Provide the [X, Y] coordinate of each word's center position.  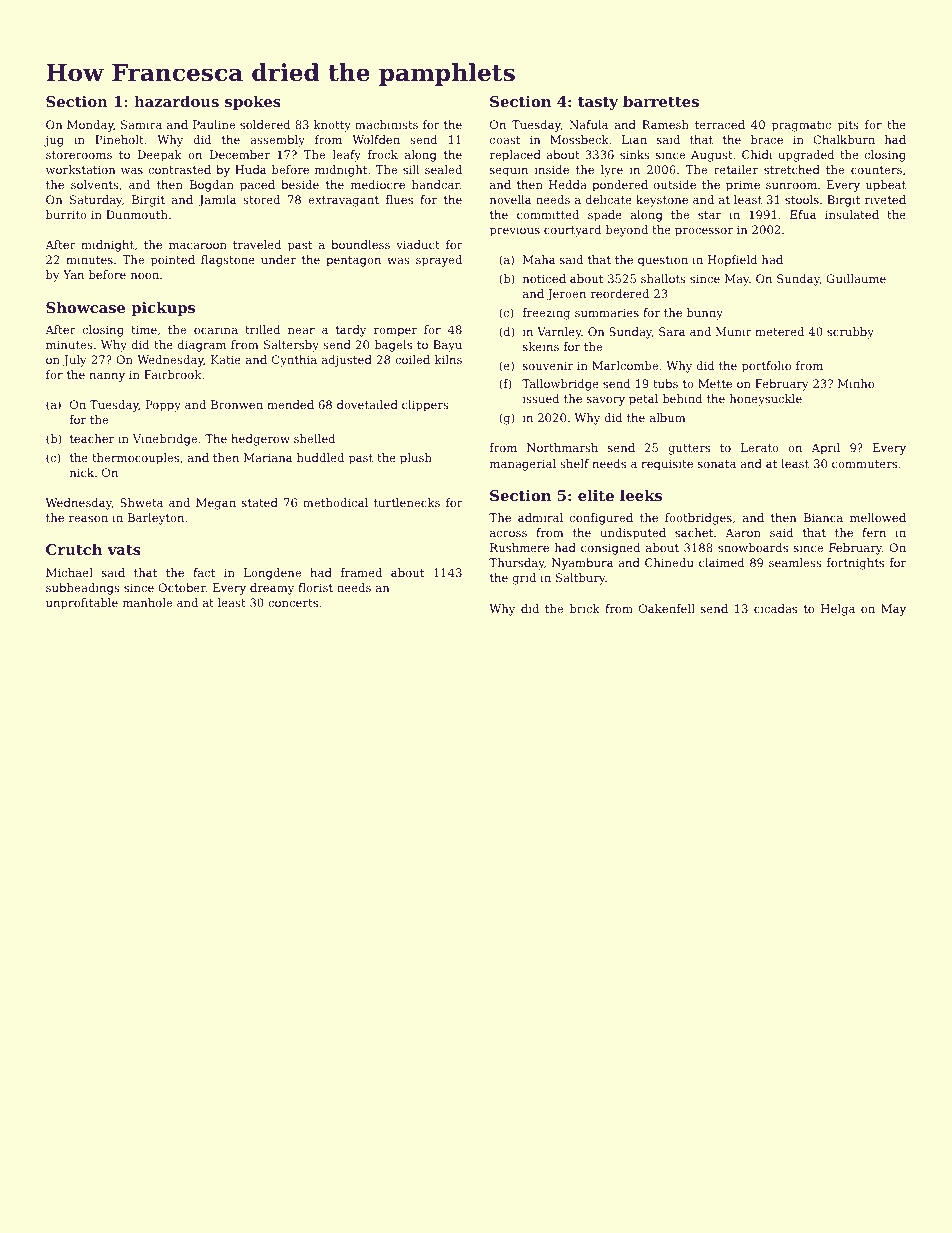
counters [876, 170]
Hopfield [732, 261]
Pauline [214, 124]
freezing [546, 314]
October [182, 587]
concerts [293, 603]
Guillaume [856, 278]
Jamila [217, 201]
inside [552, 169]
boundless [360, 244]
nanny [107, 377]
